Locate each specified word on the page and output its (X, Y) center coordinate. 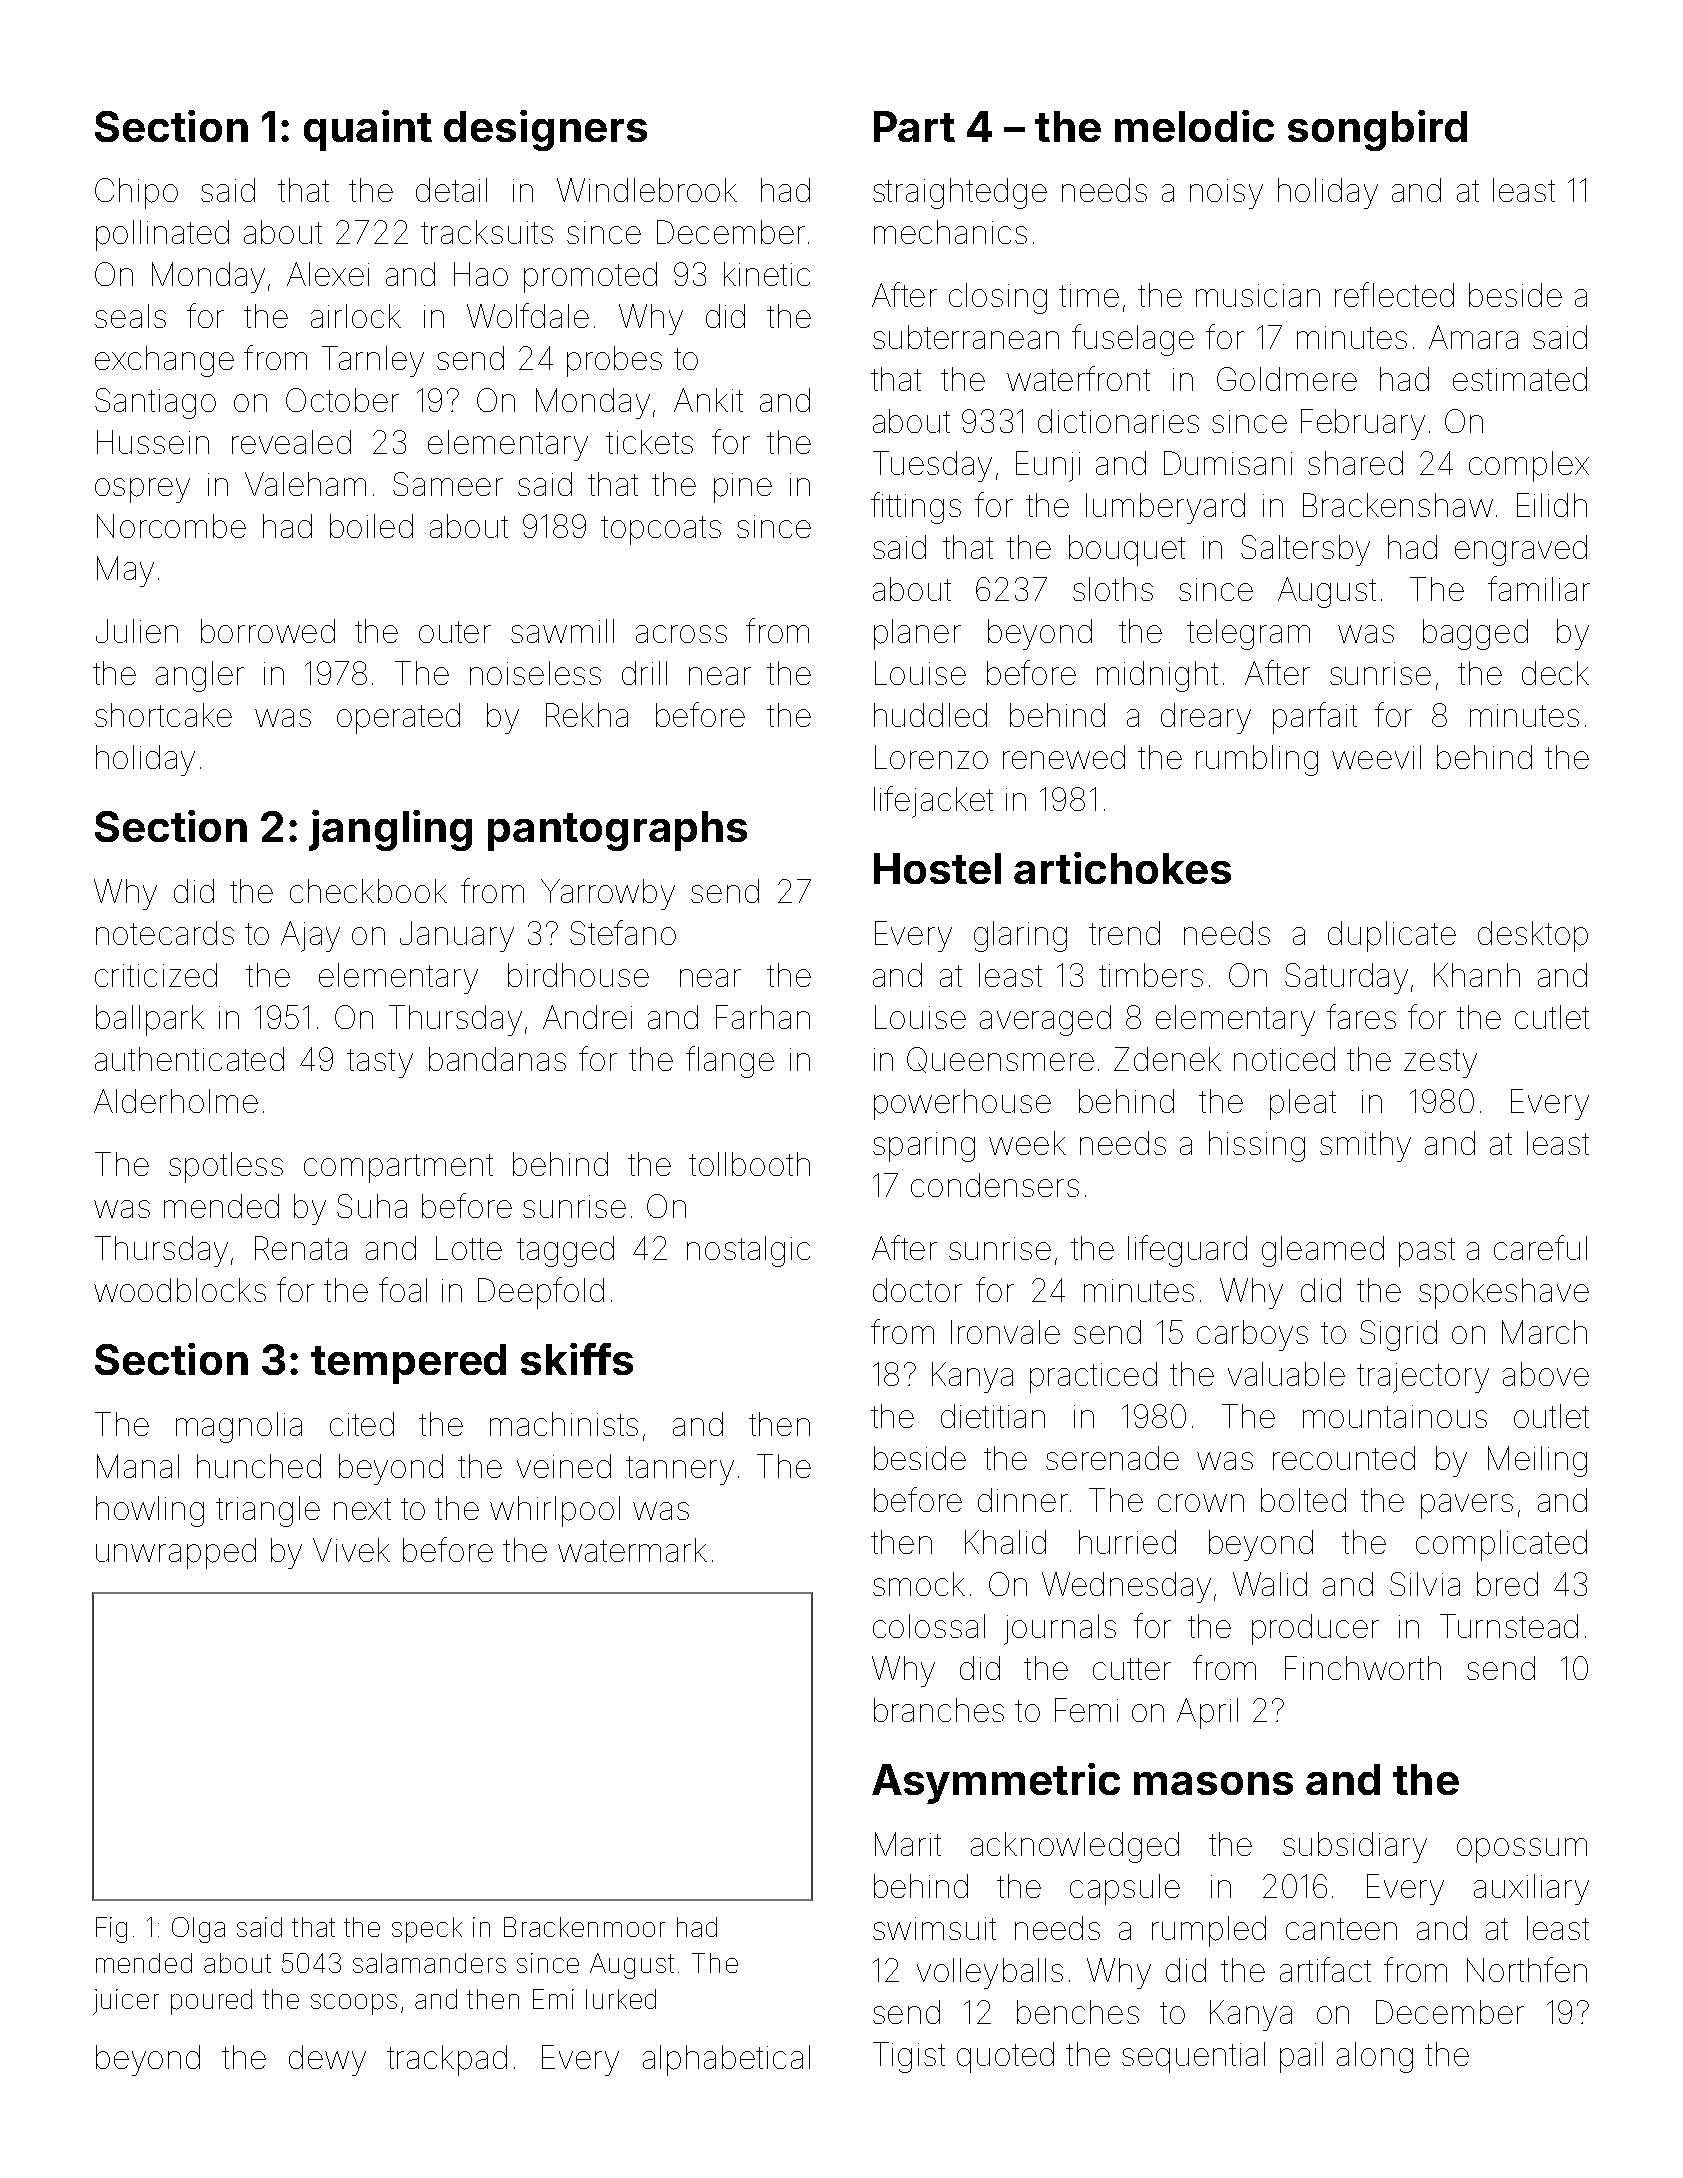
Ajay (310, 936)
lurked (621, 1999)
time (1089, 295)
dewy (327, 2060)
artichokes (1122, 868)
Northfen (1527, 1969)
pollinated (162, 235)
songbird (1377, 130)
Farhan (763, 1017)
